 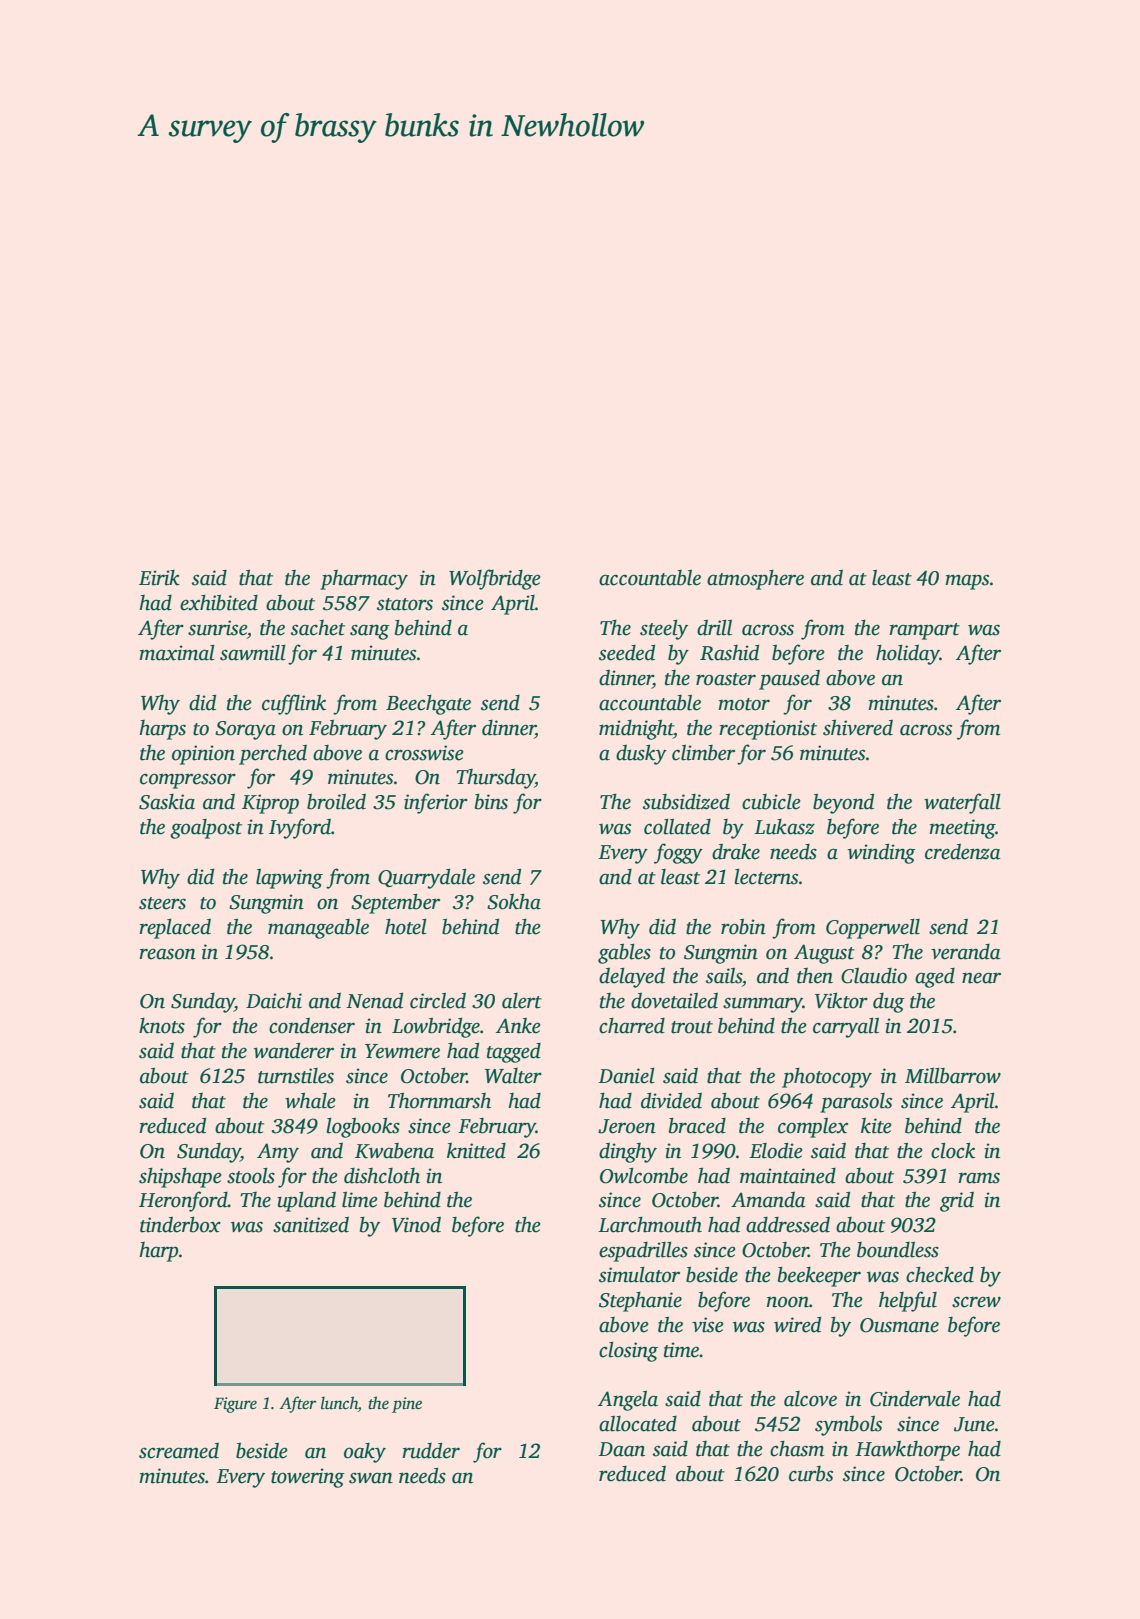 I want to click on complex, so click(x=813, y=1128).
